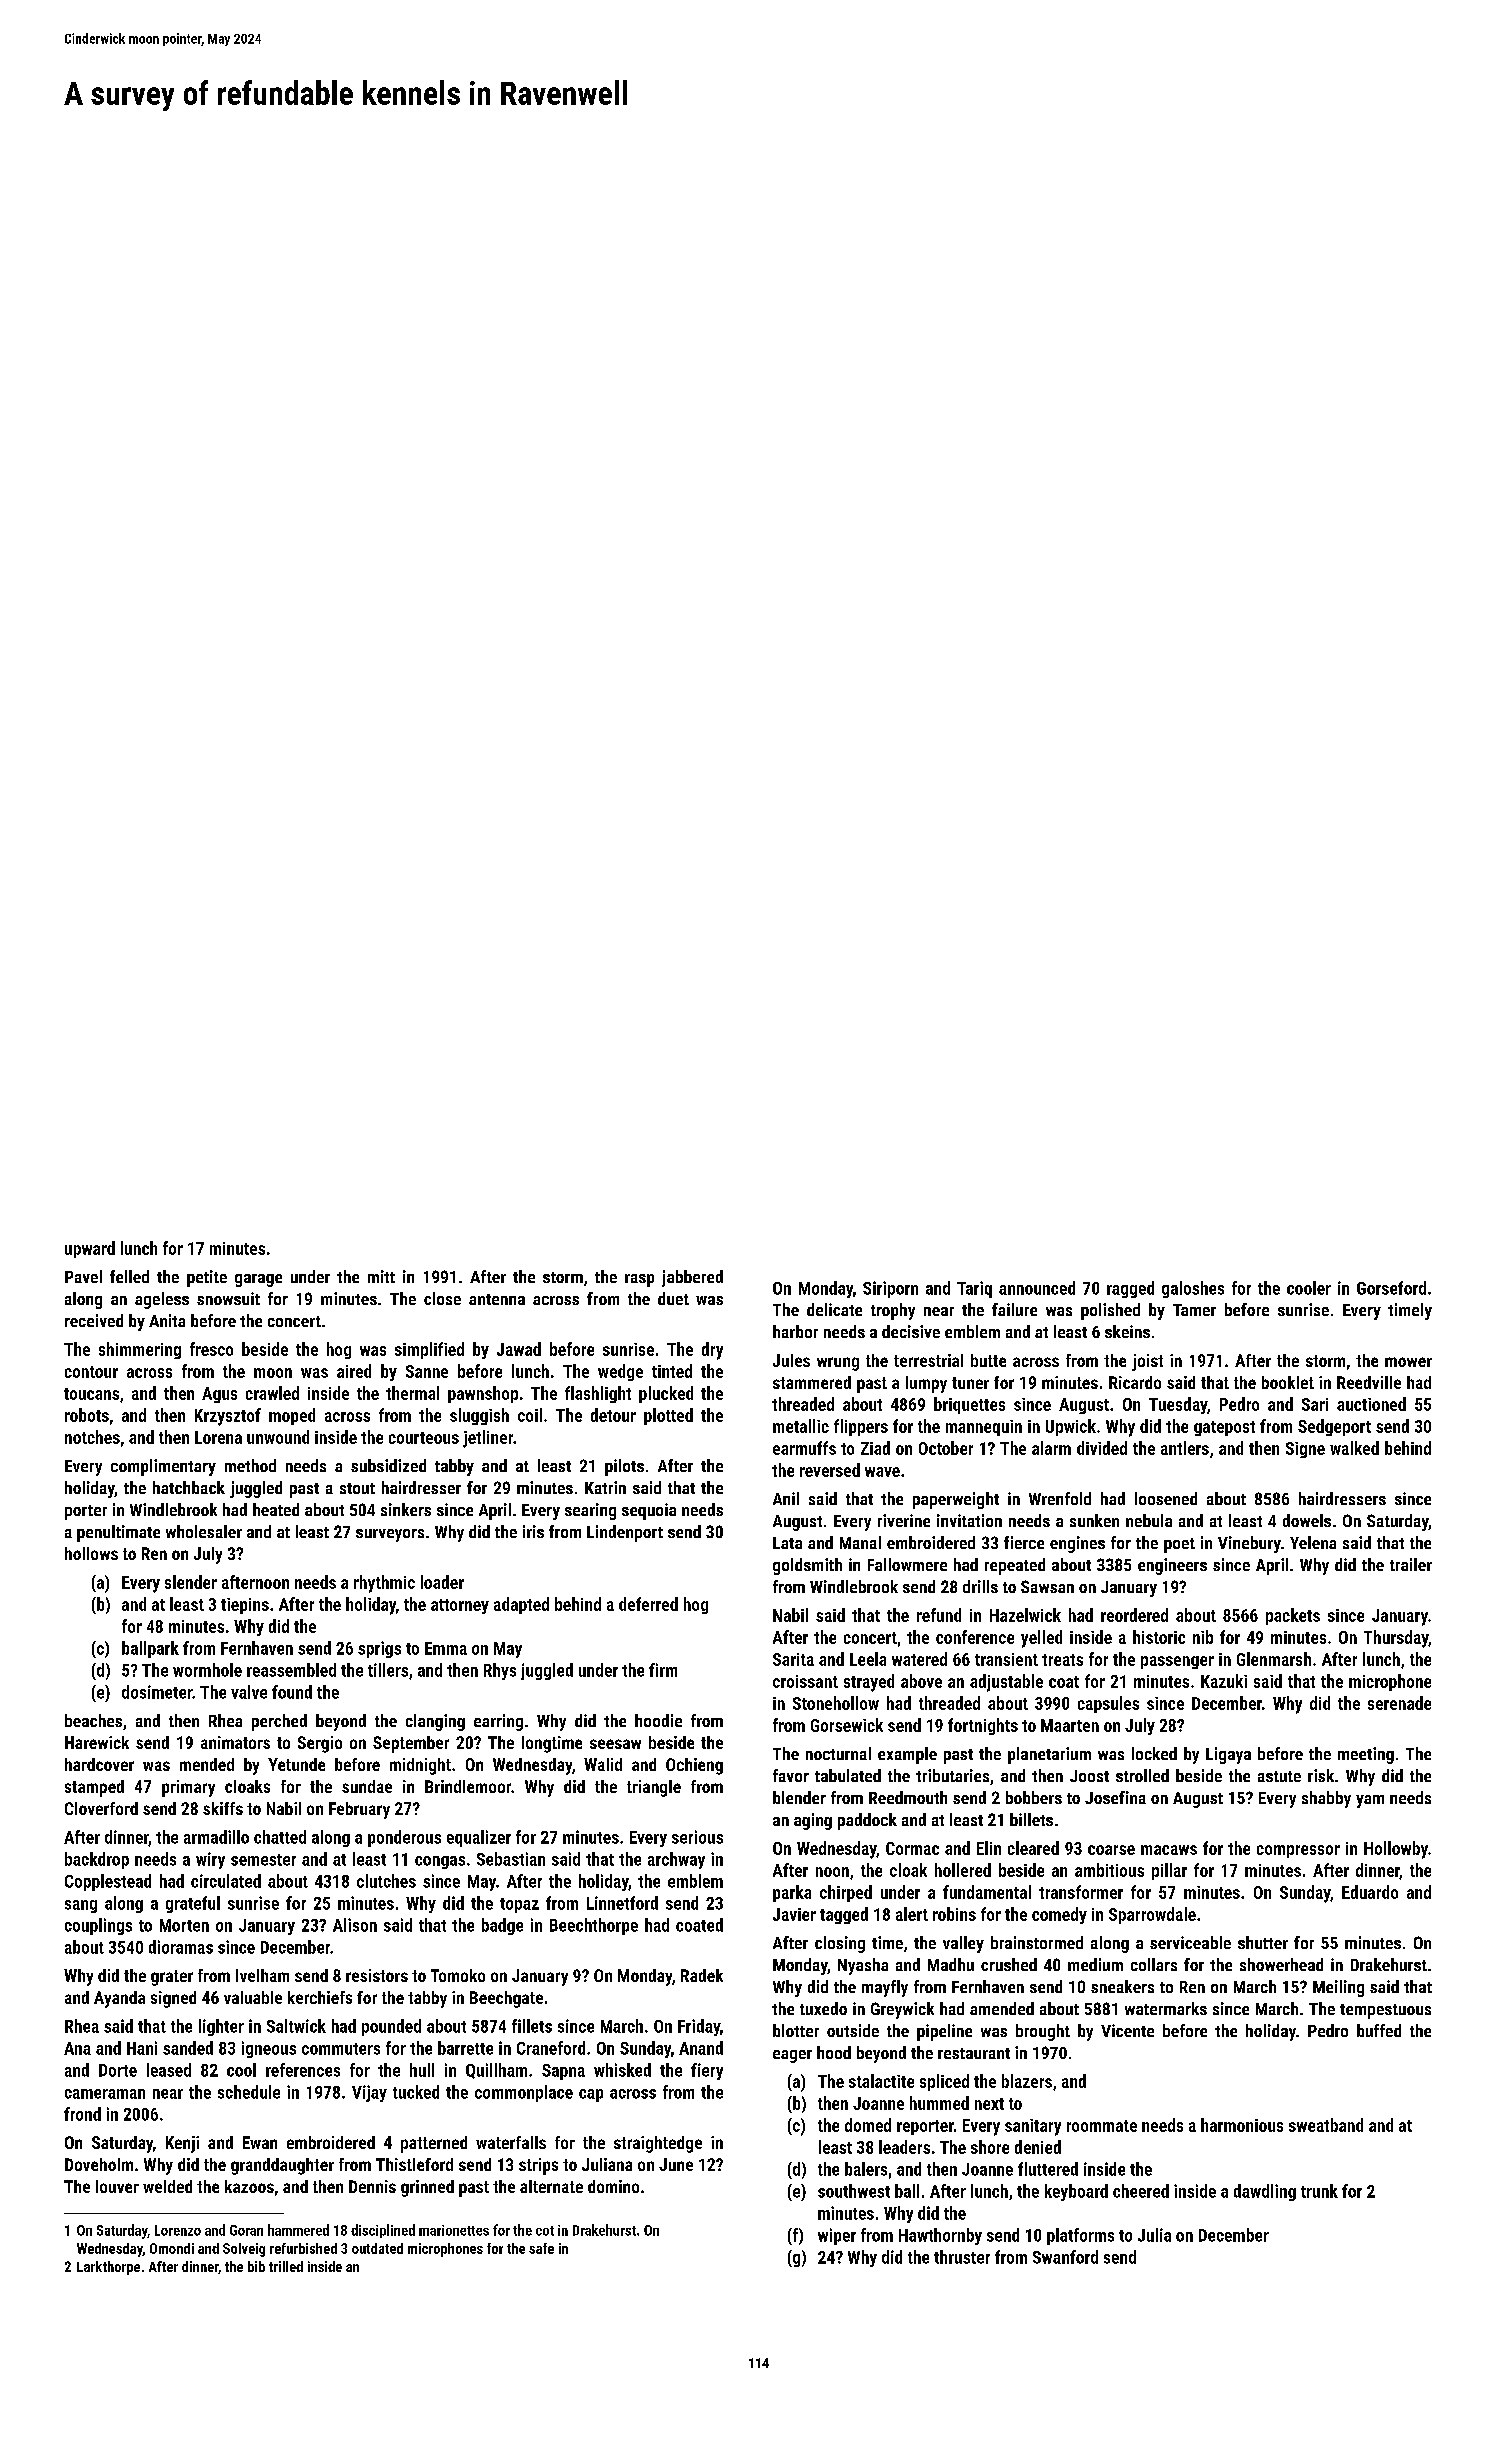 The width and height of the image is (1496, 2464). I want to click on Madhu, so click(951, 1964).
